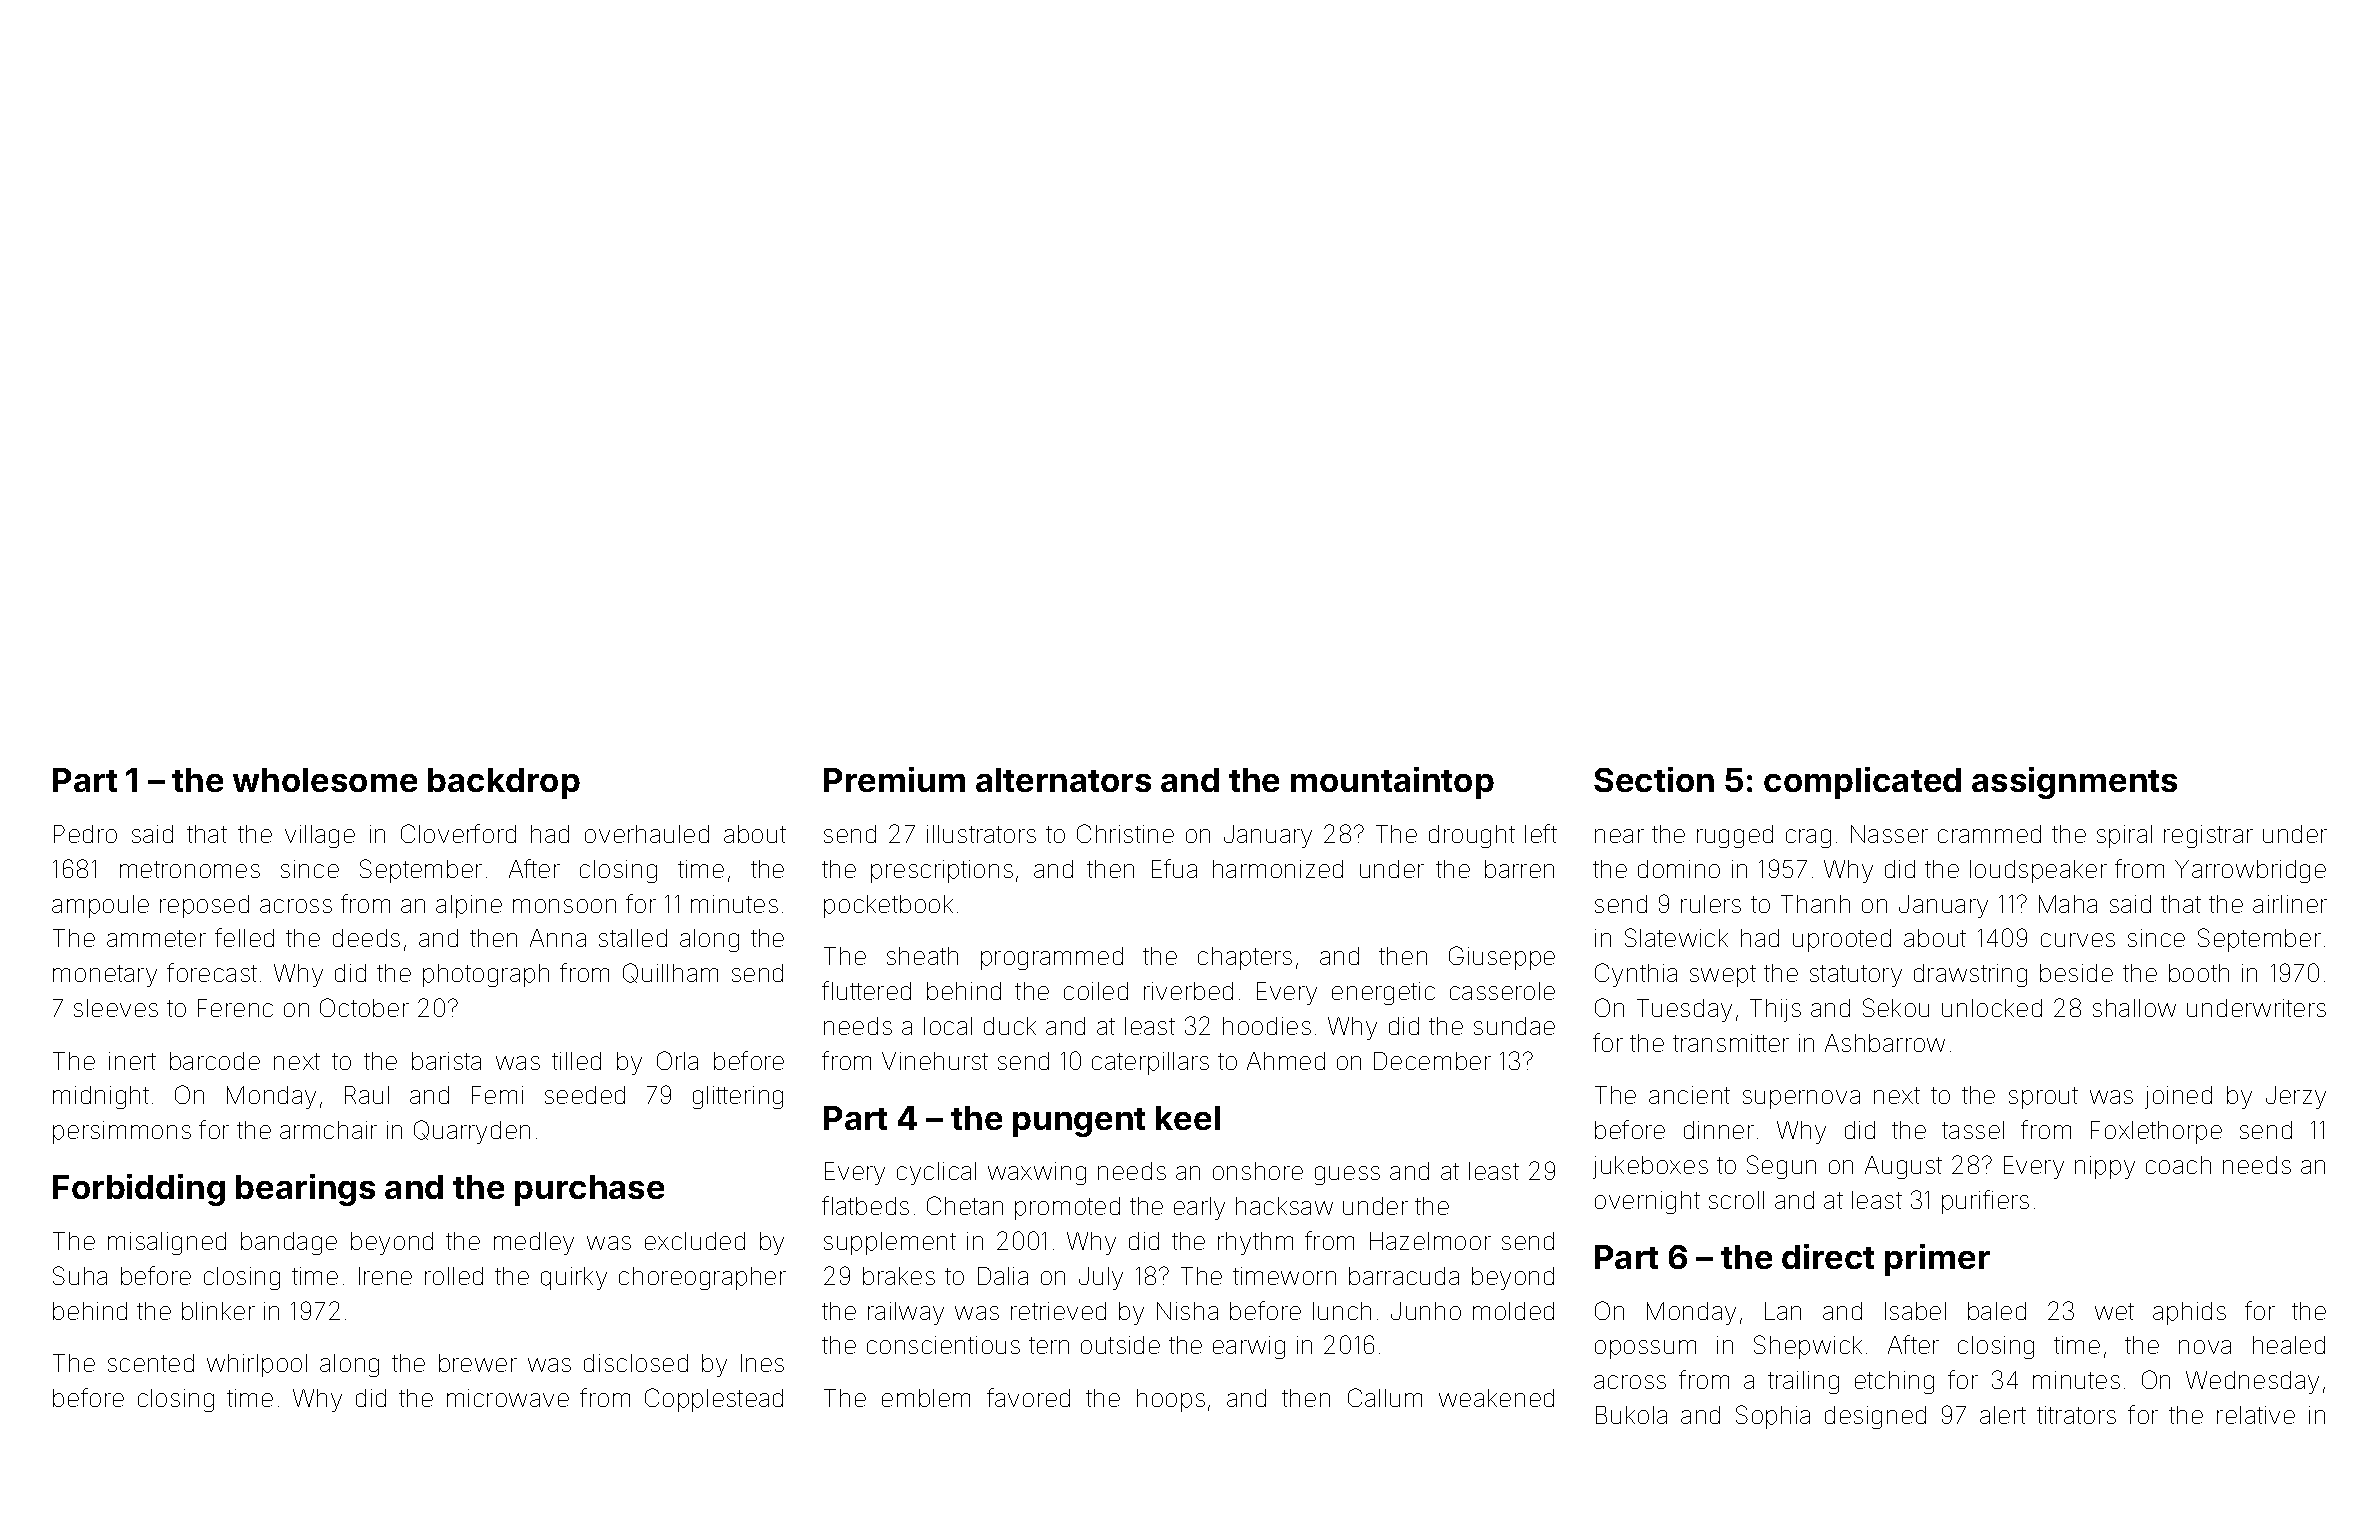 This image has width=2380, height=1540. I want to click on emblem, so click(926, 1398).
